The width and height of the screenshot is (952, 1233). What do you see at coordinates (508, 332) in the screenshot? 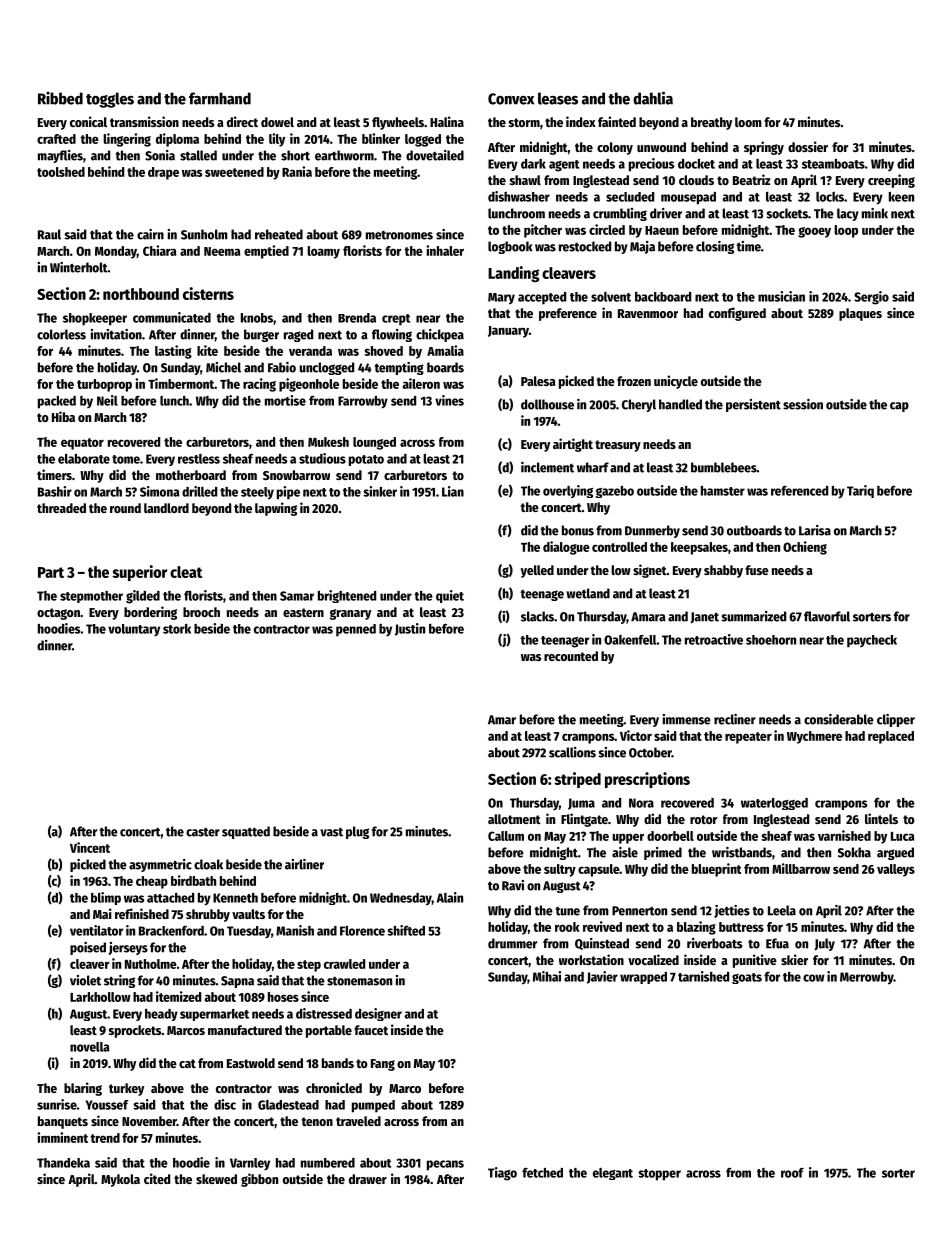
I see `January` at bounding box center [508, 332].
